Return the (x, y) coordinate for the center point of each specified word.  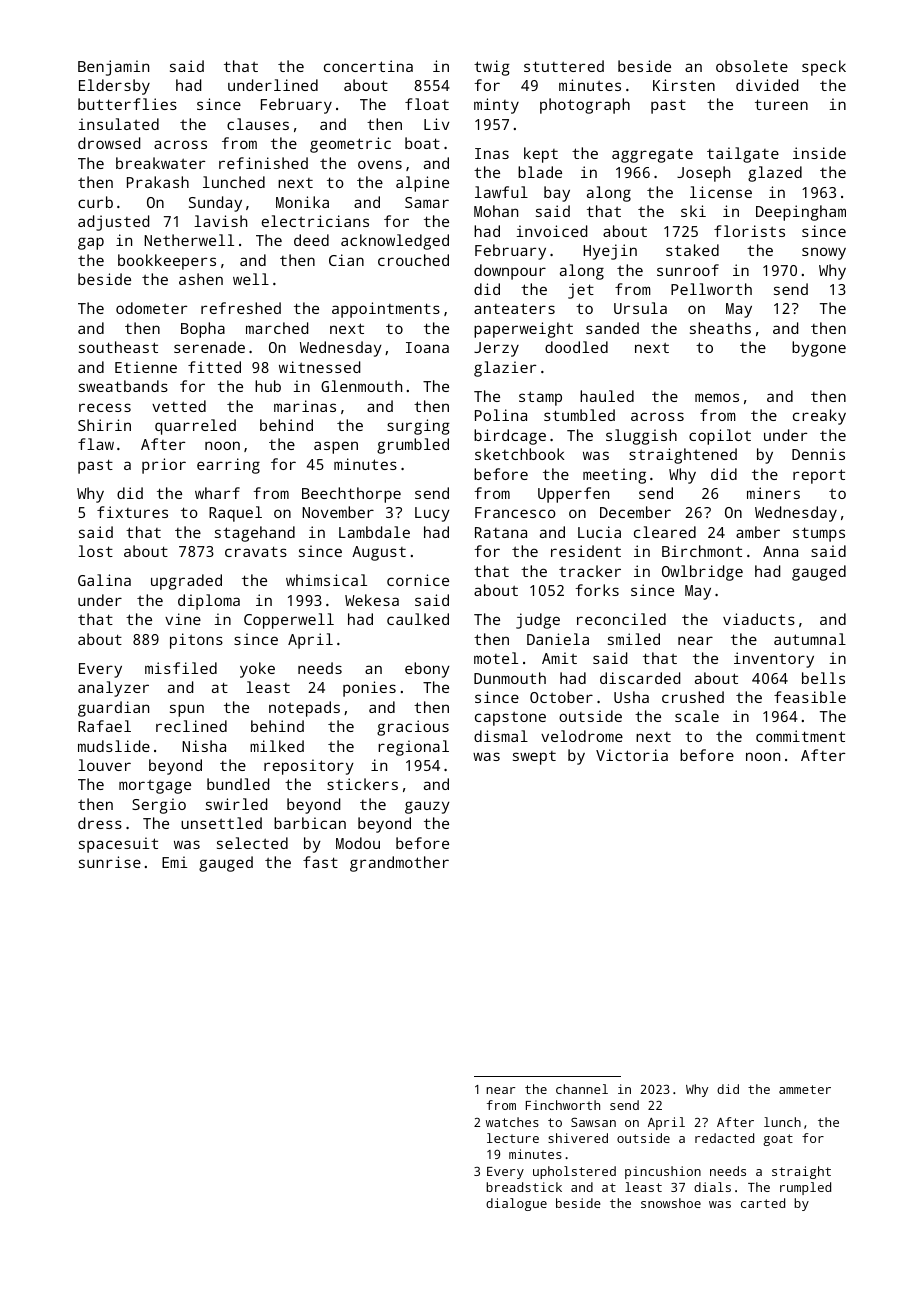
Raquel (235, 514)
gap (91, 243)
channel (582, 1089)
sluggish (641, 437)
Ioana (427, 347)
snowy (824, 253)
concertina (368, 66)
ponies (369, 689)
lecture (513, 1138)
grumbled (413, 446)
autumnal (810, 639)
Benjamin (113, 68)
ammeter (805, 1089)
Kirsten (684, 85)
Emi (174, 862)
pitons (196, 641)
